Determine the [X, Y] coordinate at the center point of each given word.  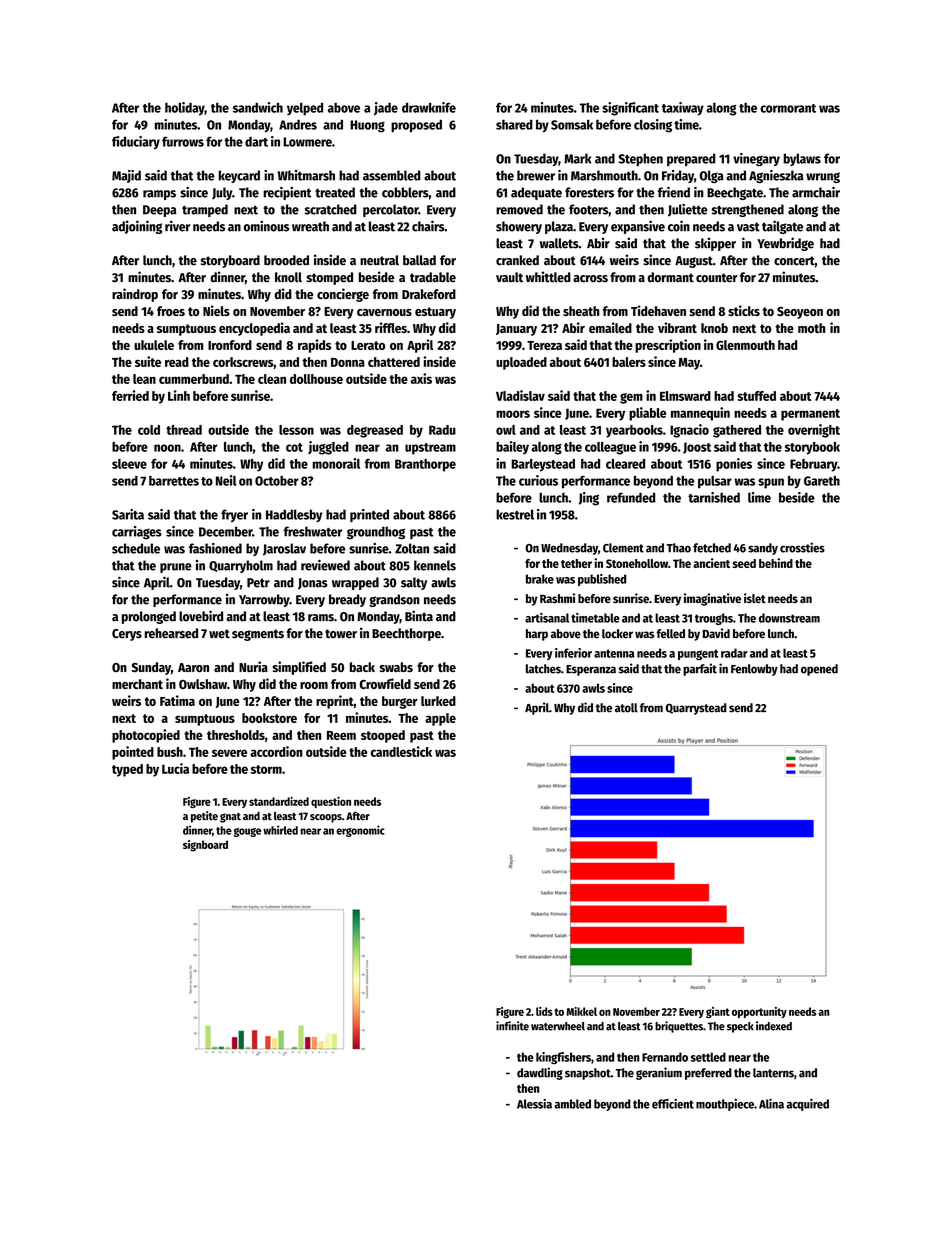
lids [544, 1011]
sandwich [258, 107]
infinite [512, 1026]
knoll [288, 277]
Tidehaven [658, 310]
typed [127, 770]
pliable [647, 414]
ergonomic [360, 831]
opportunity [759, 1012]
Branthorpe [425, 465]
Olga [711, 176]
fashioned [215, 548]
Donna [348, 362]
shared [514, 124]
